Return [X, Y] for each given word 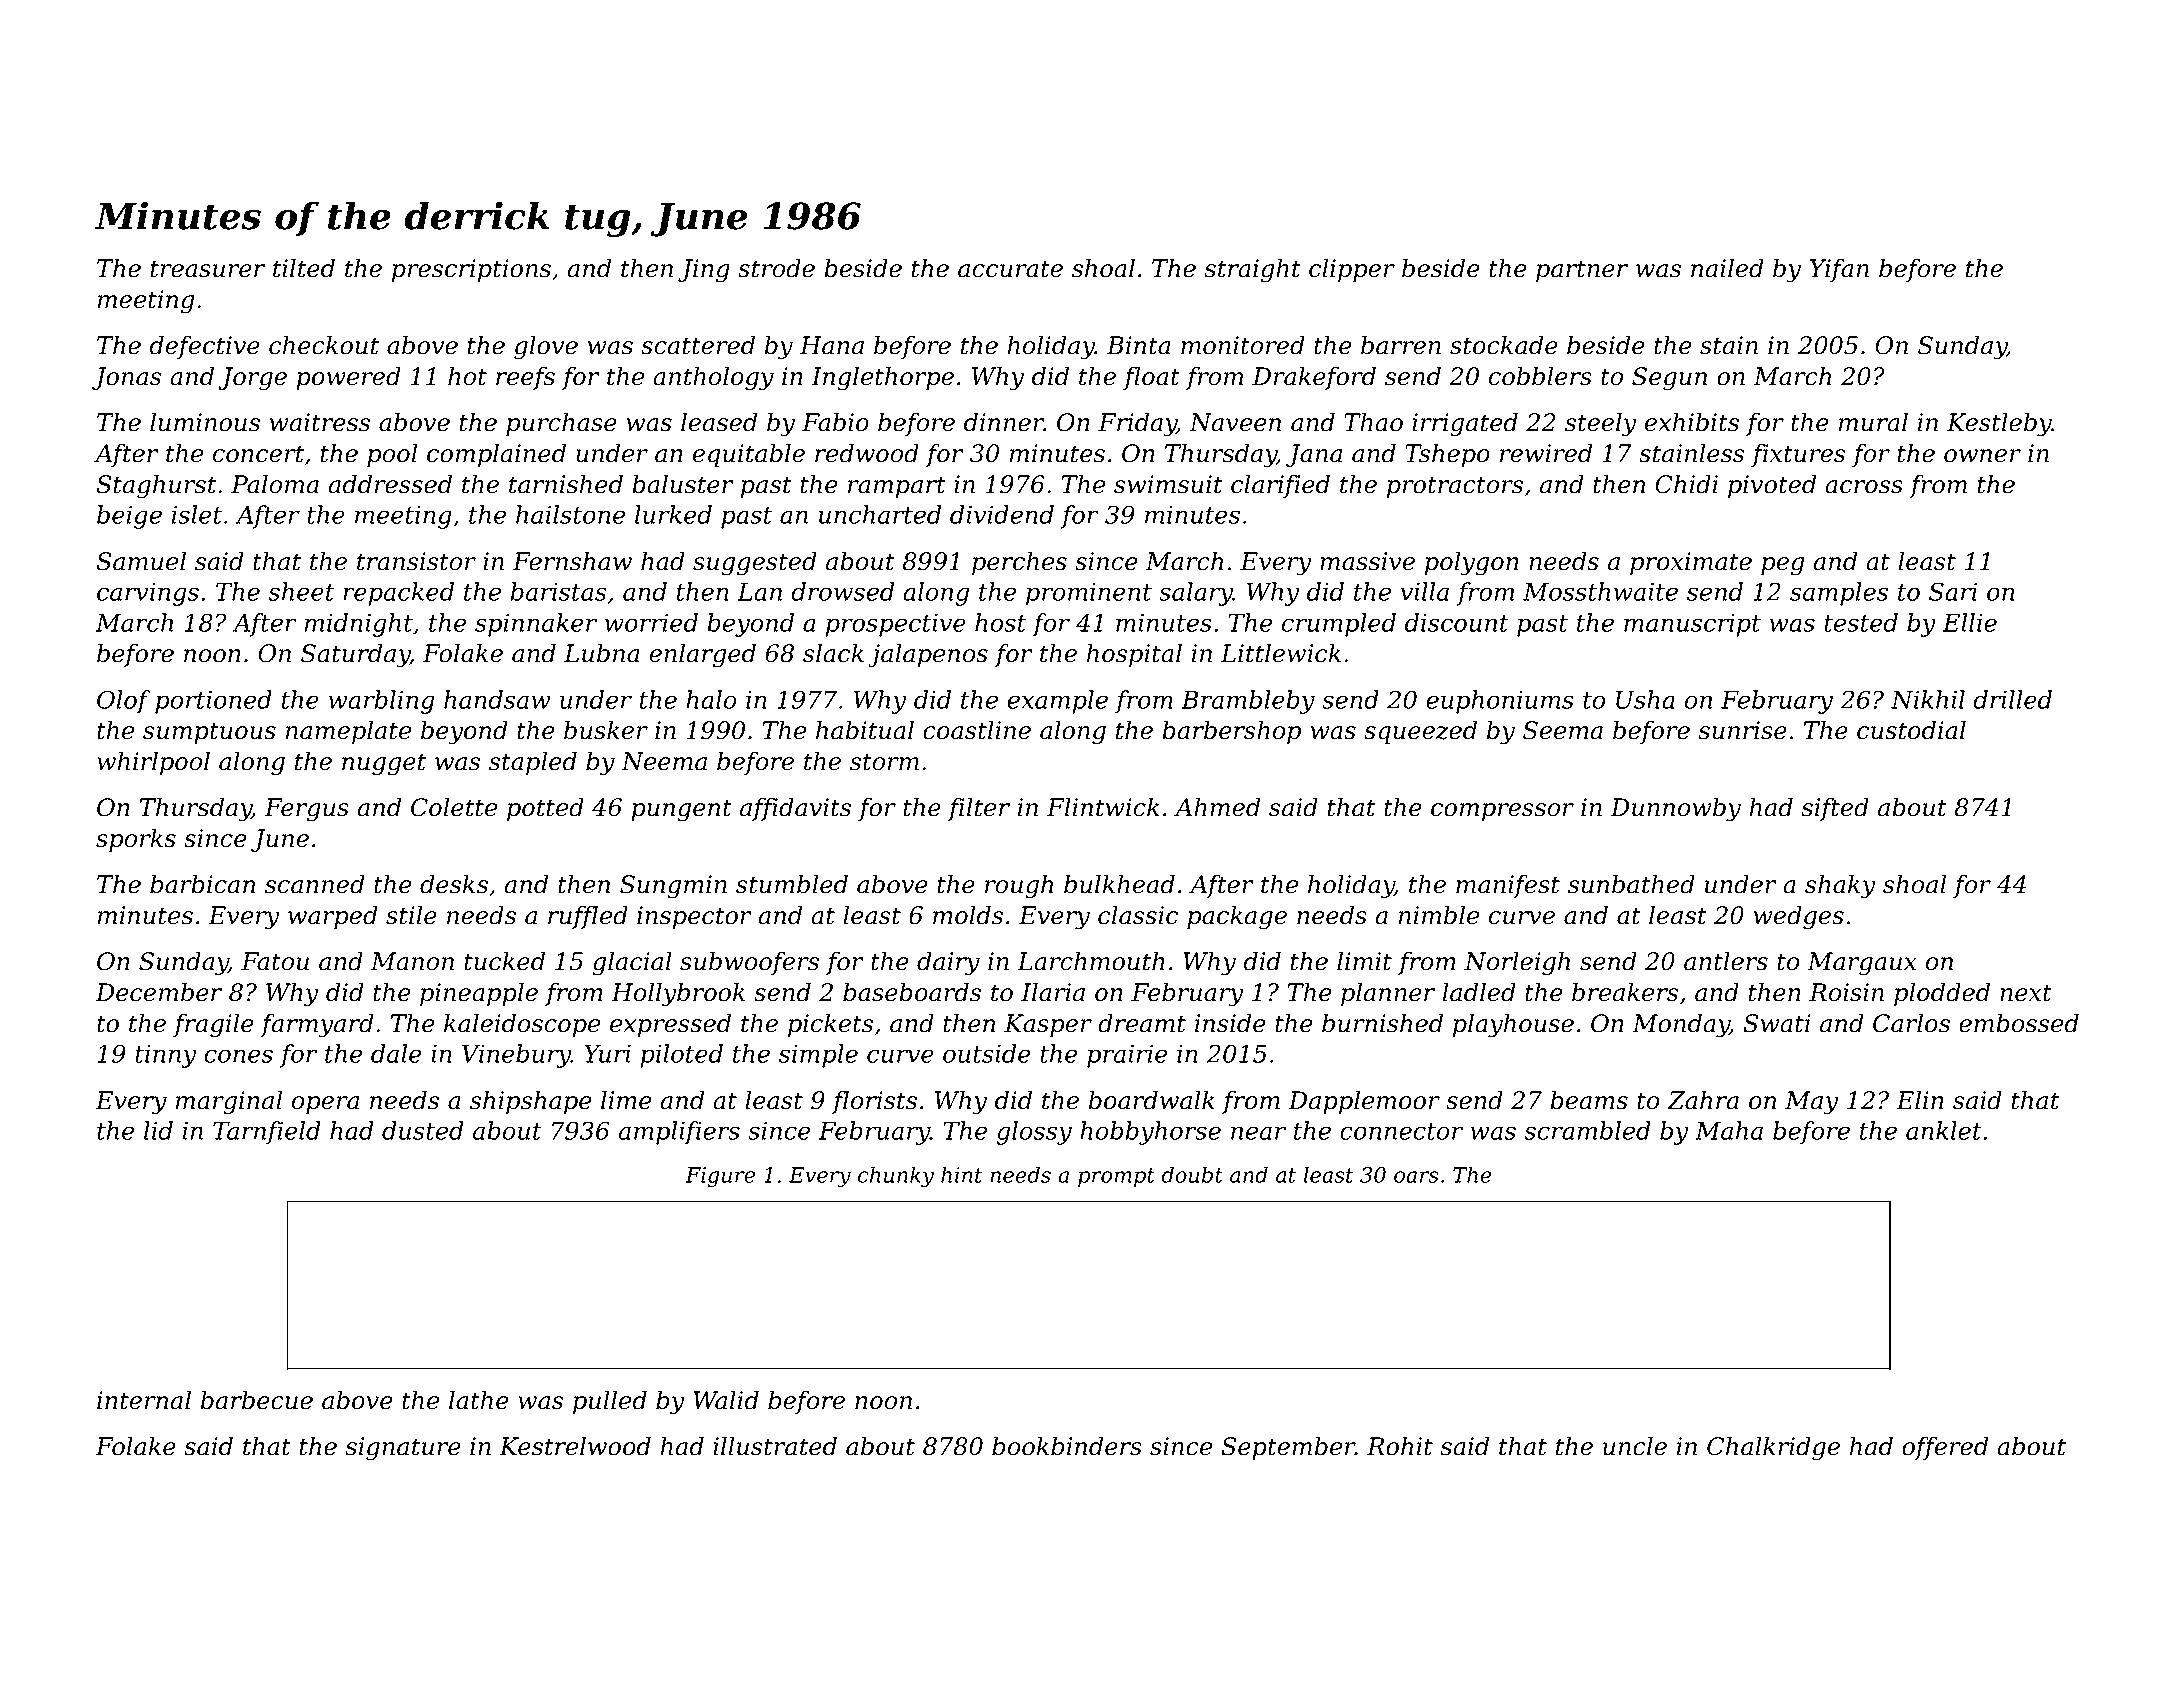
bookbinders [1067, 1446]
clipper [1352, 270]
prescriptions [471, 270]
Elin [1920, 1099]
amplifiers [679, 1133]
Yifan [1839, 270]
